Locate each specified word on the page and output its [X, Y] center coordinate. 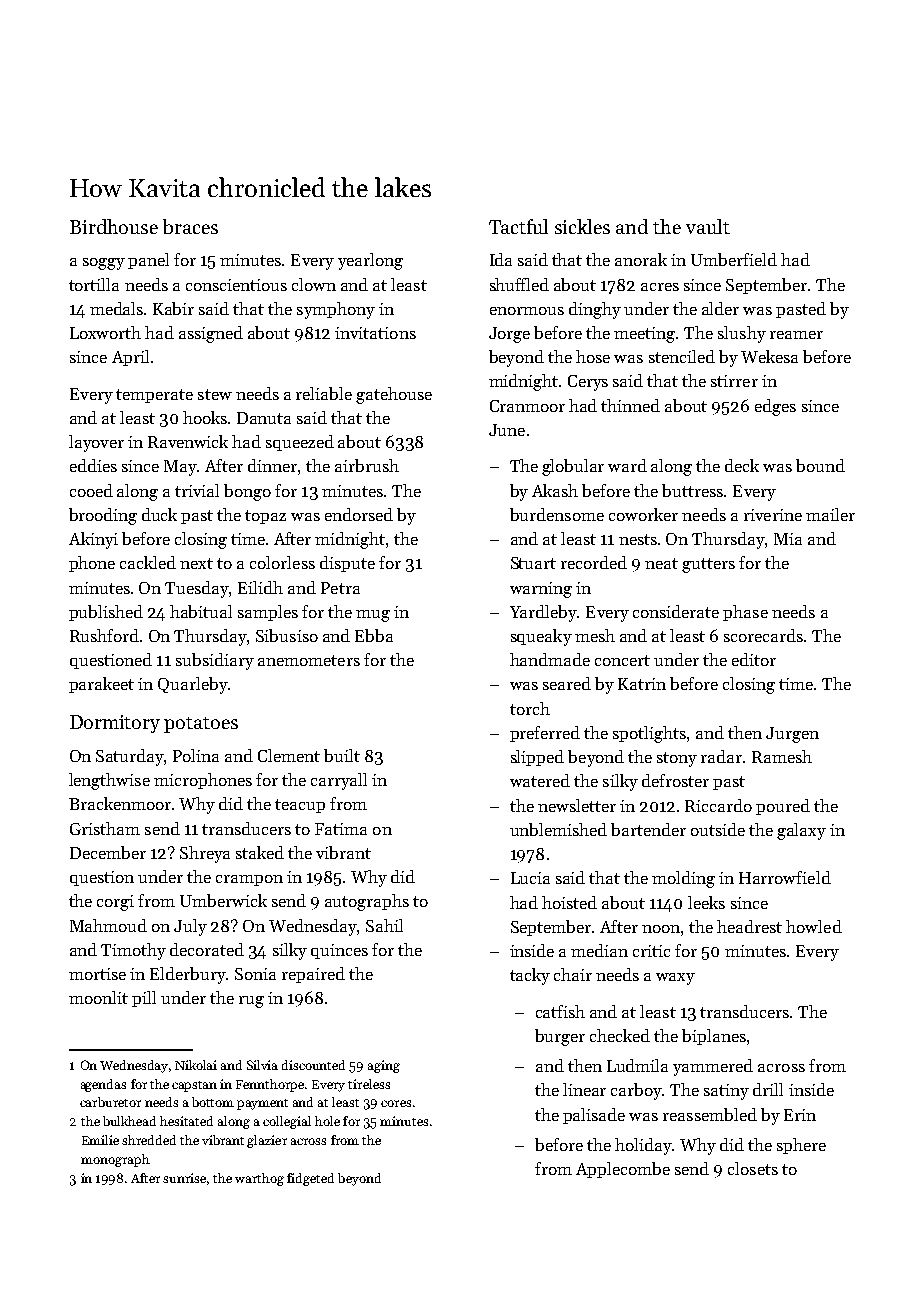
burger [560, 1037]
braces [190, 226]
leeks [706, 902]
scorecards [763, 635]
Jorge [509, 335]
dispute [347, 564]
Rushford [104, 635]
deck [742, 465]
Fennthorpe [270, 1085]
